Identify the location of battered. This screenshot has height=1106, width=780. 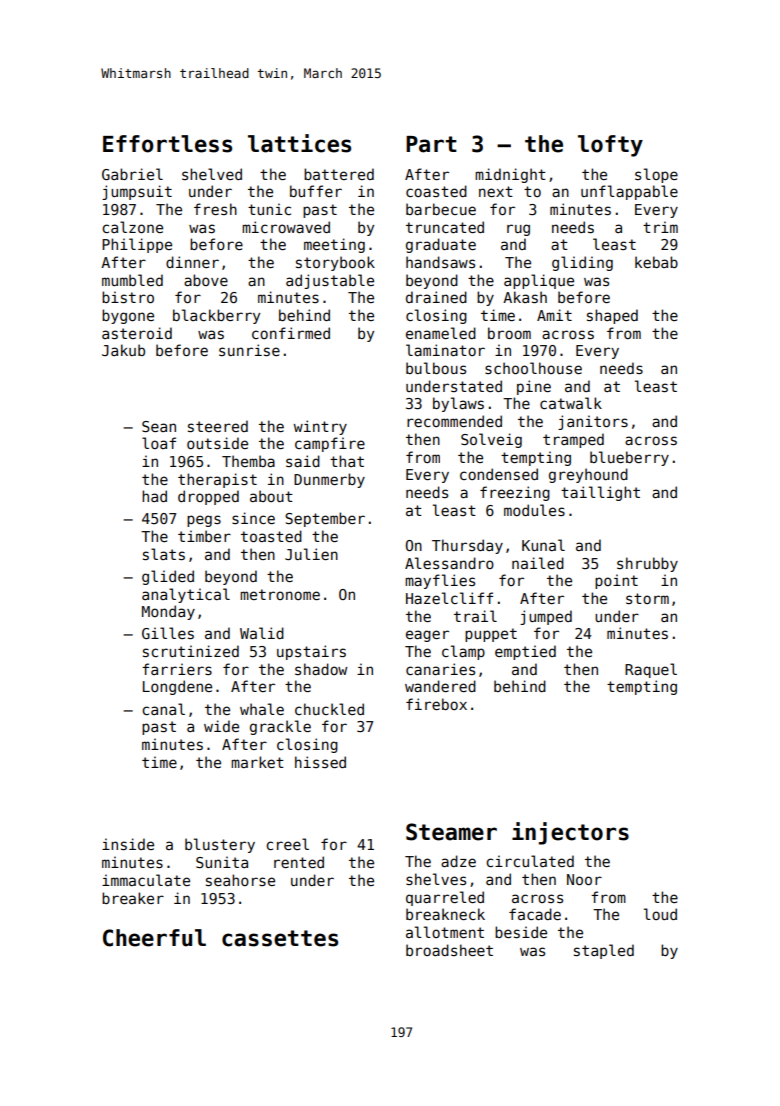
(339, 174).
